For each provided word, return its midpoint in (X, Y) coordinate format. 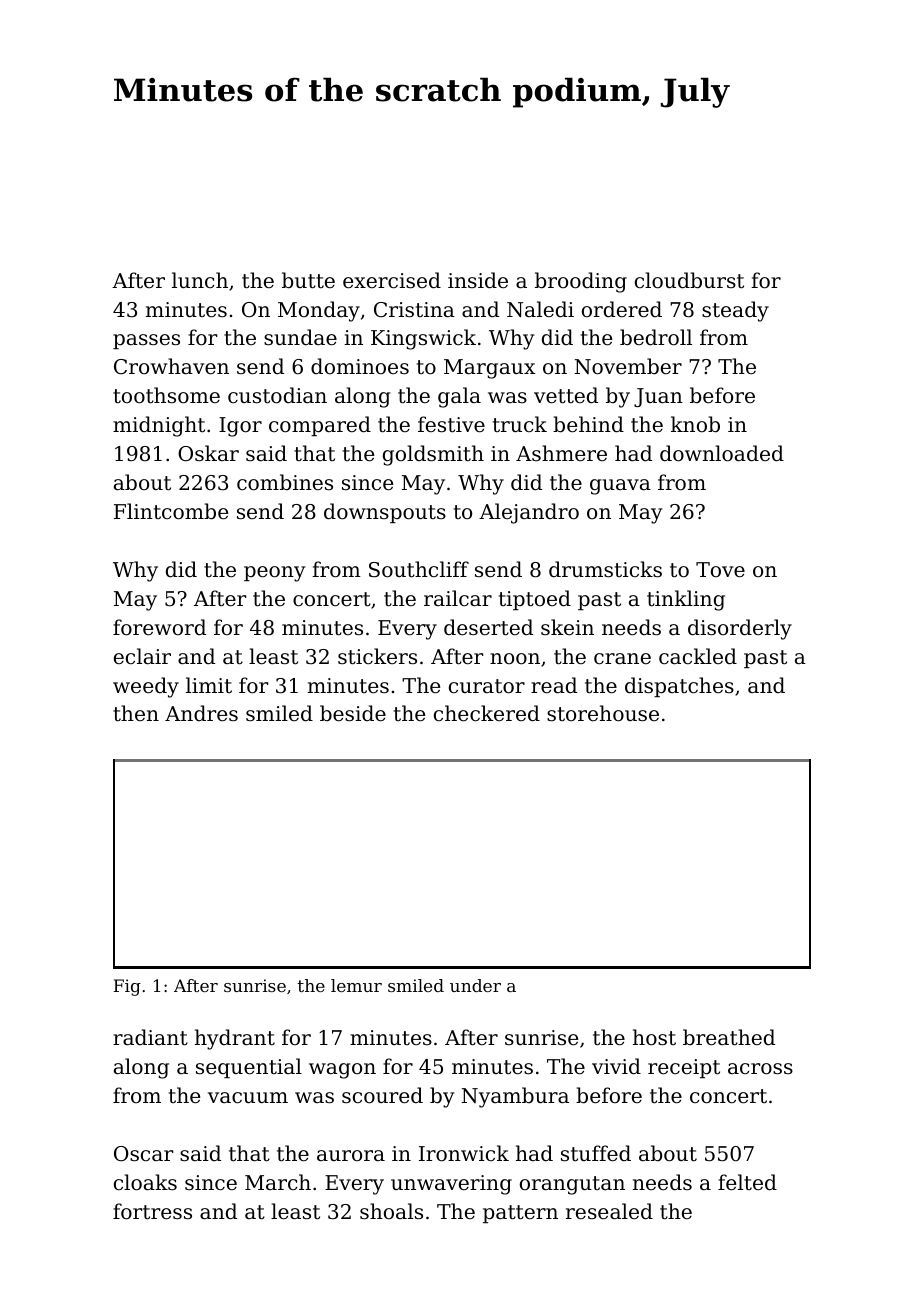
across (760, 1069)
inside (478, 280)
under (475, 985)
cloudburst (689, 280)
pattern (520, 1214)
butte (308, 280)
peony (274, 574)
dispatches (679, 687)
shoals (391, 1211)
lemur (356, 985)
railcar (458, 598)
